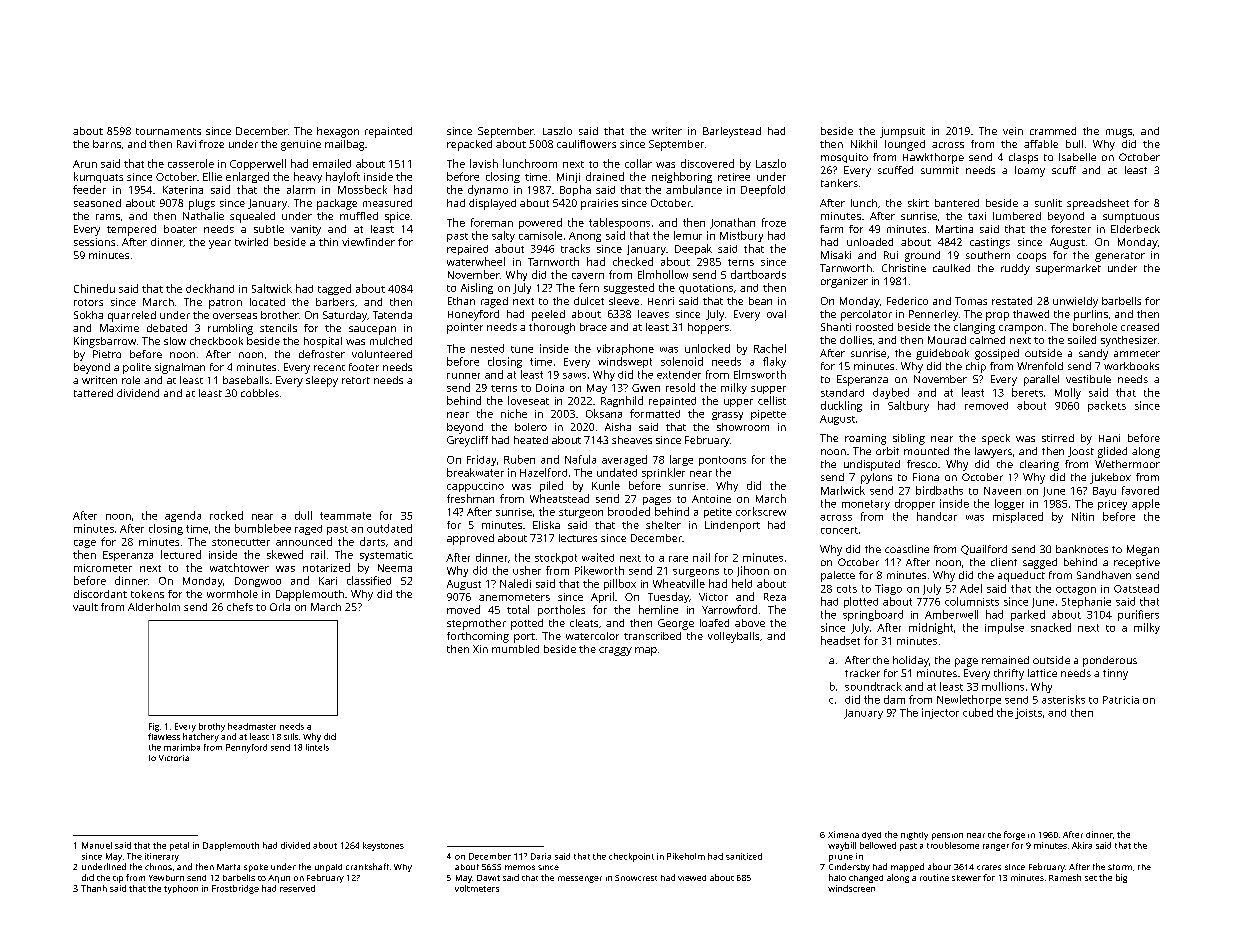 The width and height of the page is (1233, 952). I want to click on year, so click(220, 244).
